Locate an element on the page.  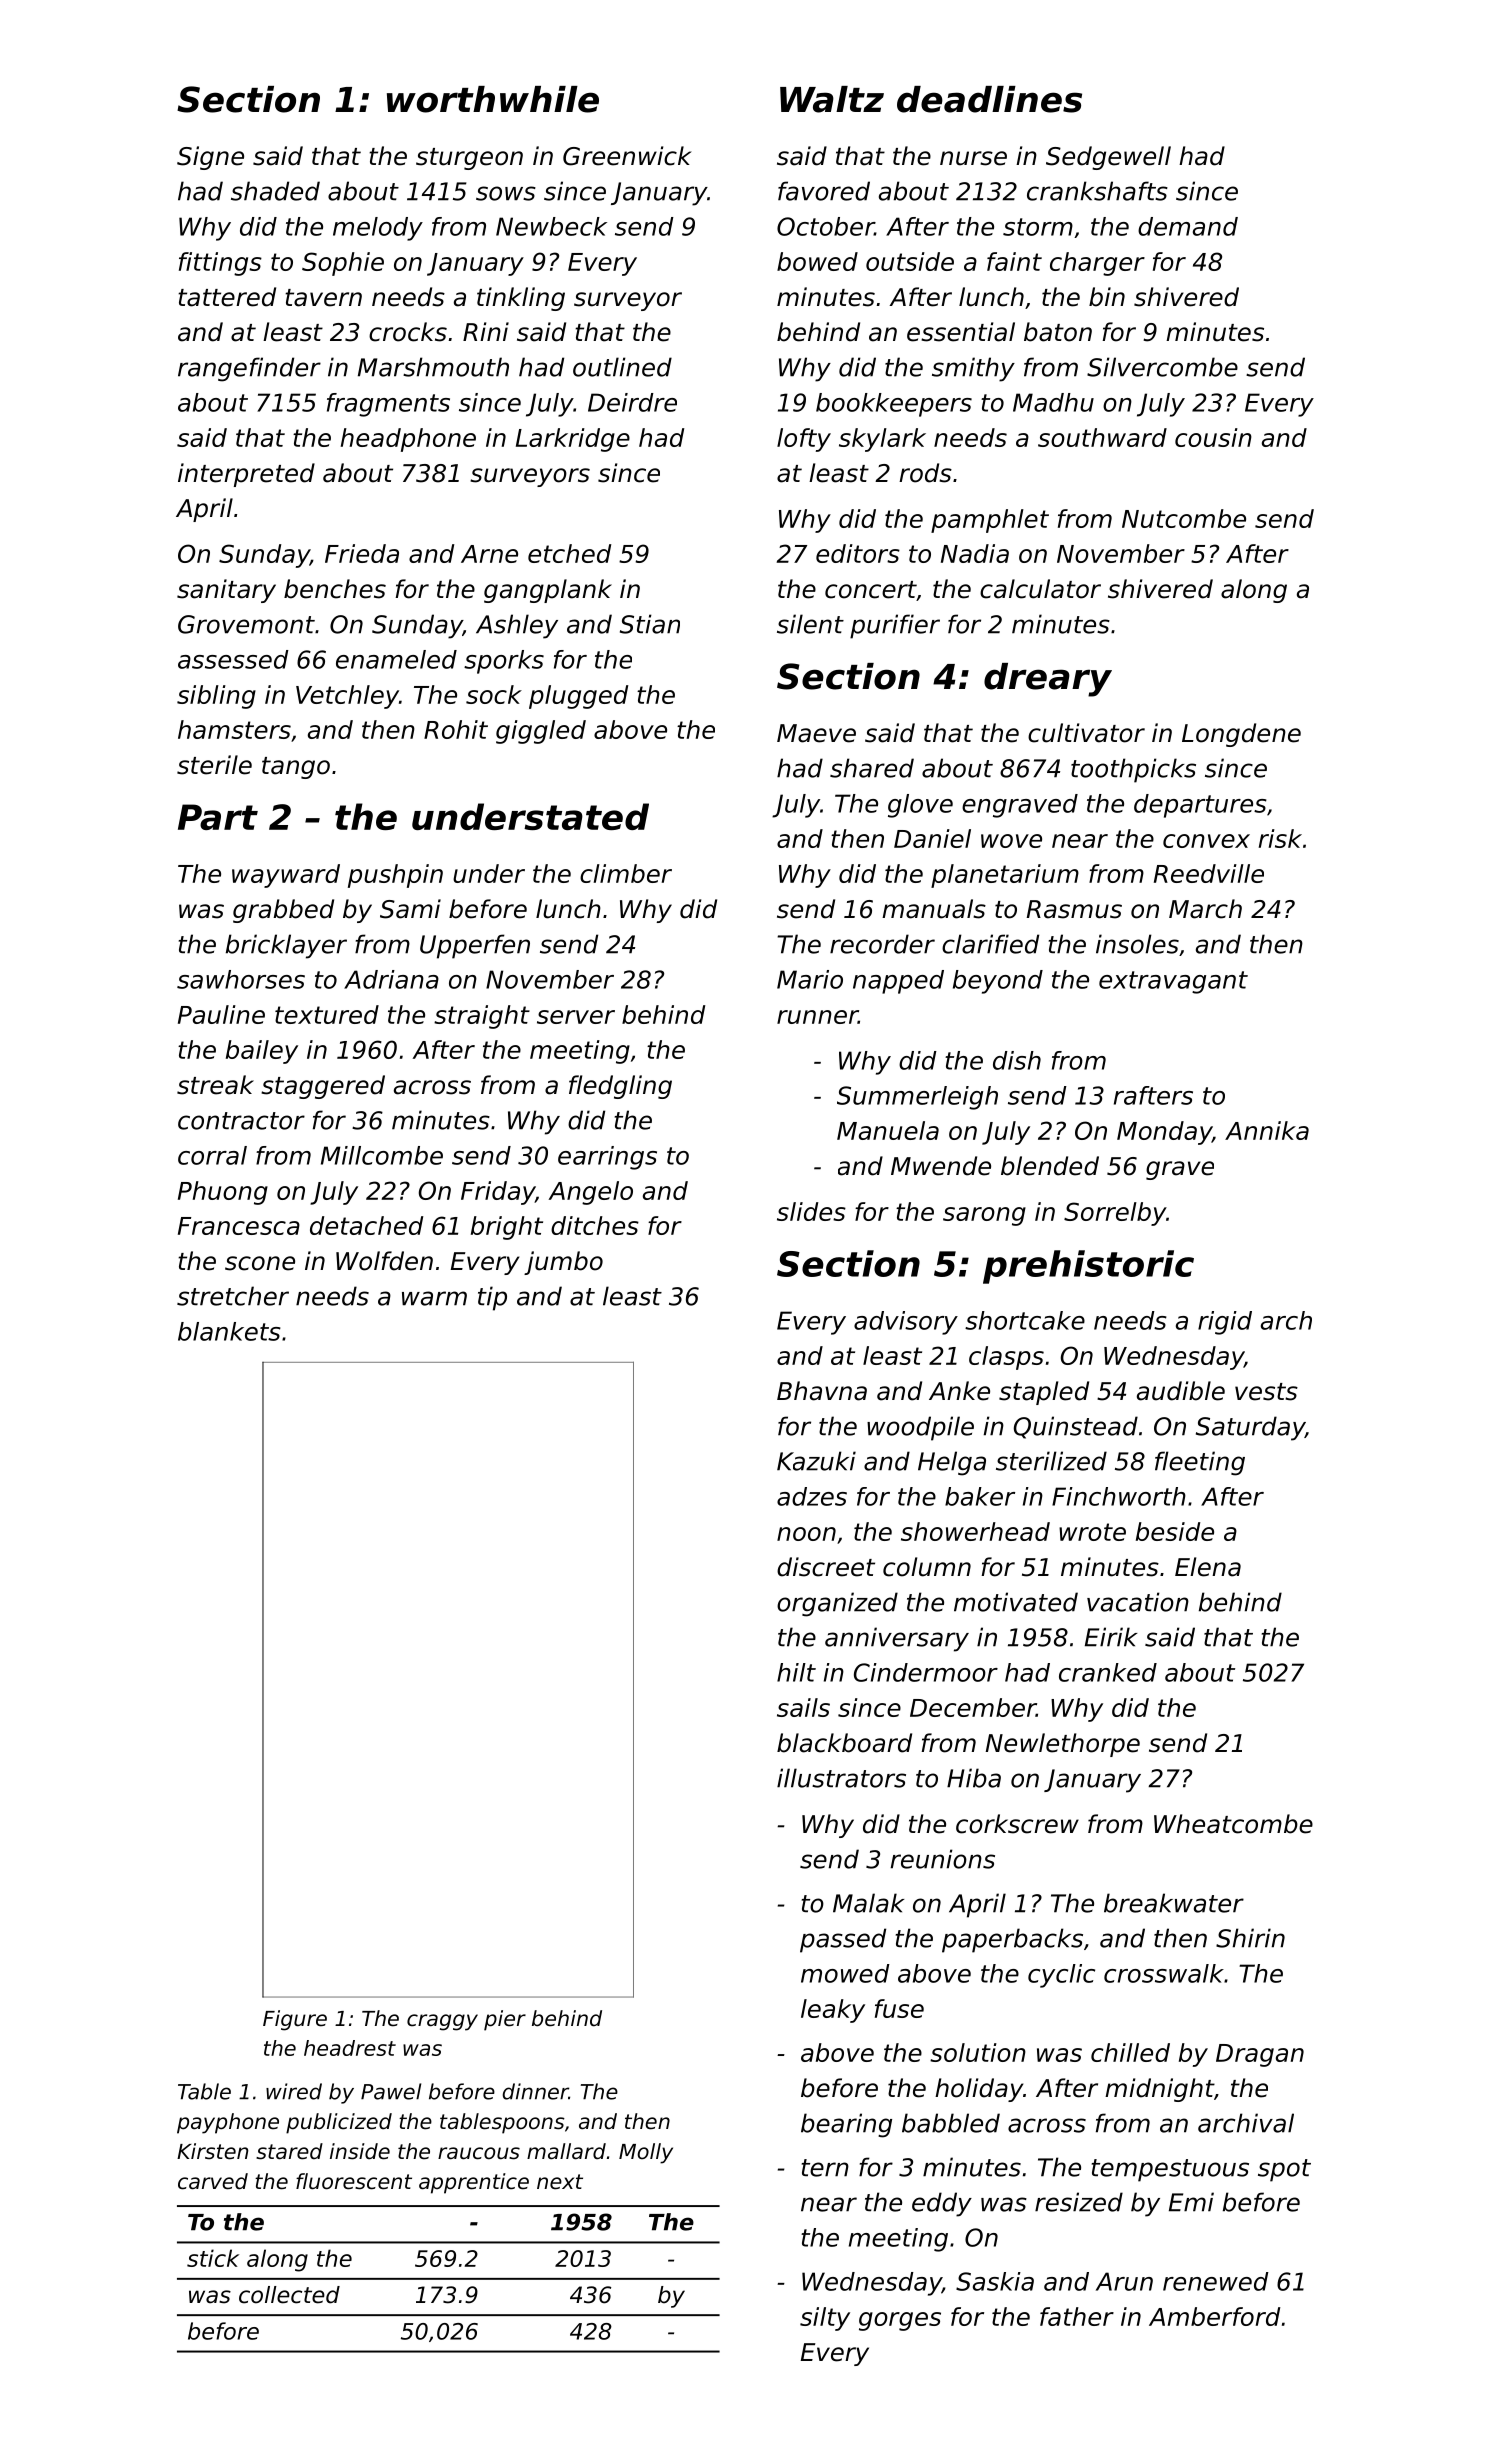
woodpile is located at coordinates (920, 1428).
